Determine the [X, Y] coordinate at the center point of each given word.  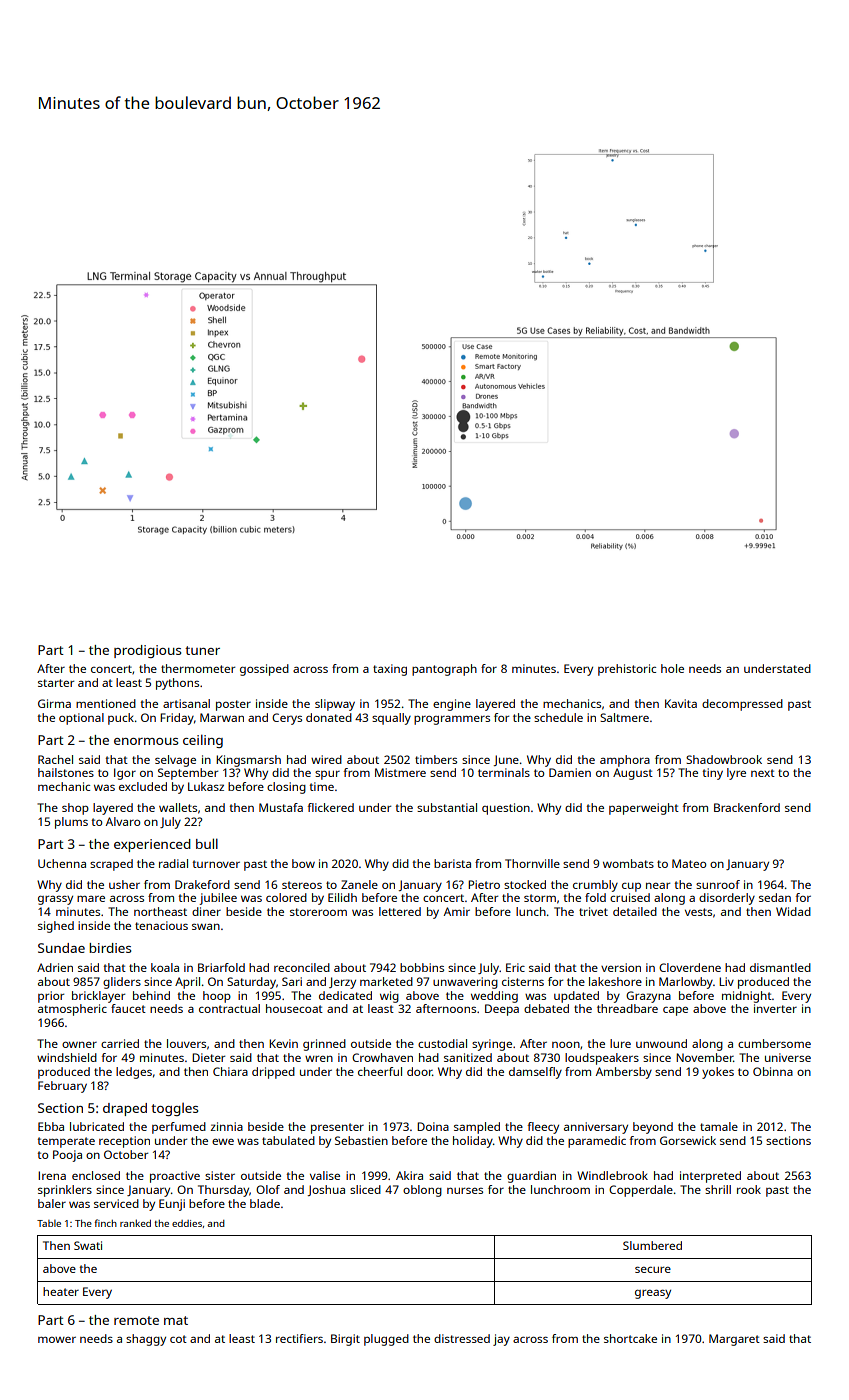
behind [151, 995]
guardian [531, 1177]
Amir [457, 911]
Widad [793, 911]
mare [91, 898]
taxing [390, 670]
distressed [462, 1338]
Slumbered [652, 1245]
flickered [330, 807]
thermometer [198, 668]
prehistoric [627, 670]
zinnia [226, 1126]
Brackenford [747, 807]
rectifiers [299, 1338]
